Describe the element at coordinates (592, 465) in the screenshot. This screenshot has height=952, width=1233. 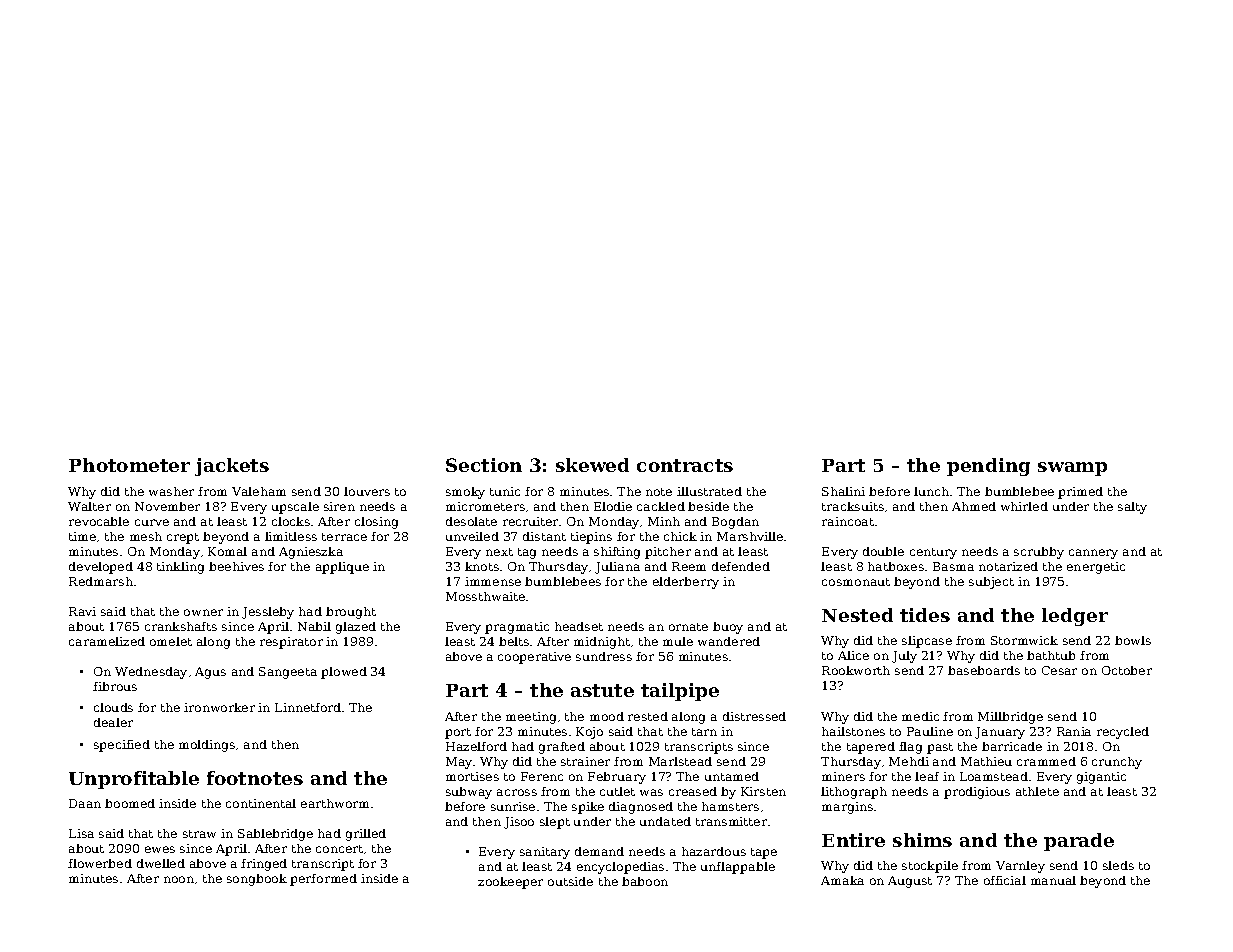
I see `skewed` at that location.
